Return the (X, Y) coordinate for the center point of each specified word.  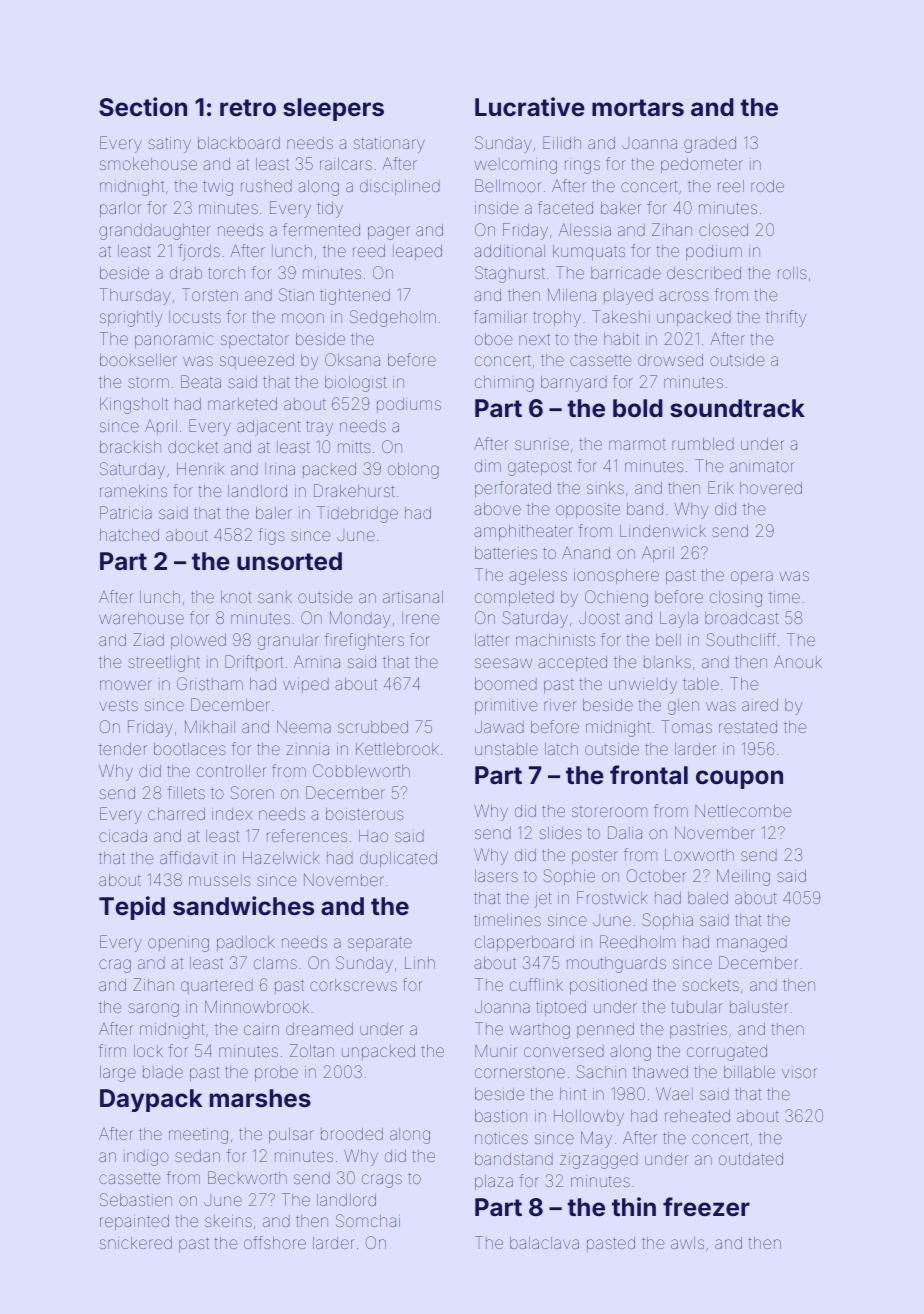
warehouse (141, 618)
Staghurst (510, 274)
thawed (660, 1072)
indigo (146, 1158)
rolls (792, 273)
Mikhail (210, 726)
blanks (667, 662)
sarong (153, 1010)
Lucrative (530, 107)
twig (218, 188)
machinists (555, 640)
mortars (638, 108)
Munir (496, 1050)
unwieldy (643, 686)
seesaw (503, 663)
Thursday (135, 296)
